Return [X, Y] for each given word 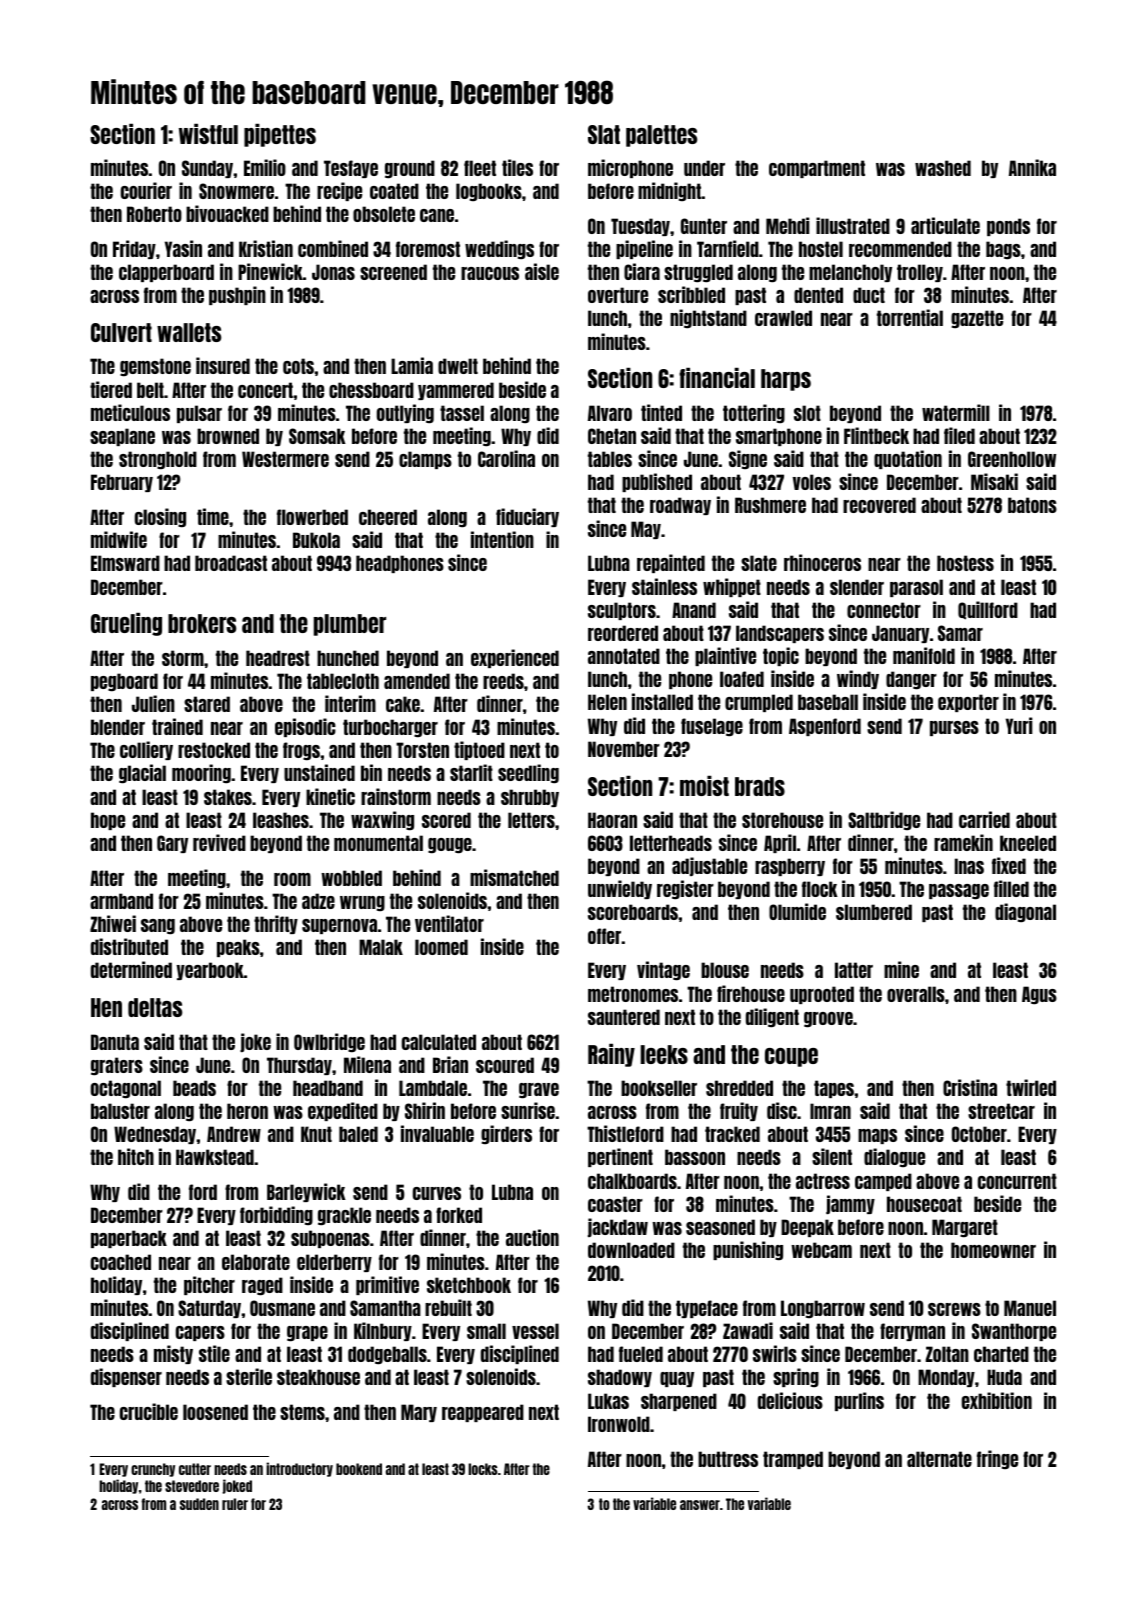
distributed [129, 946]
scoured [505, 1065]
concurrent [1017, 1181]
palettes [661, 136]
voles [812, 482]
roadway [680, 506]
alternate [939, 1459]
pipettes [280, 135]
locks [483, 1469]
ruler [235, 1504]
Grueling [126, 624]
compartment [817, 169]
